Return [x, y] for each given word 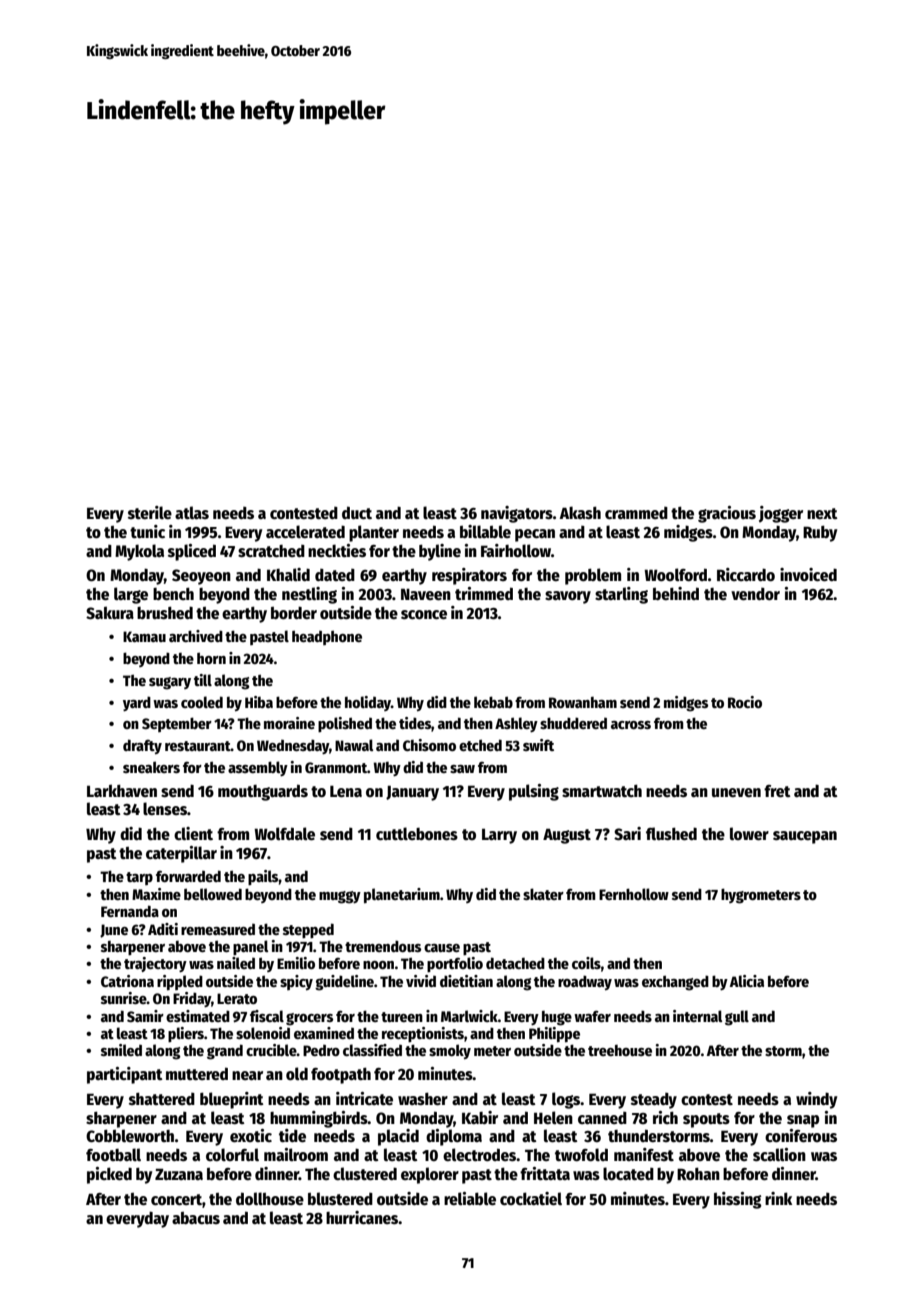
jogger [781, 514]
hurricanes [362, 1218]
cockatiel [531, 1199]
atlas [192, 512]
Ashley [516, 724]
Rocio [745, 702]
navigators [517, 514]
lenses [165, 808]
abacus [196, 1218]
